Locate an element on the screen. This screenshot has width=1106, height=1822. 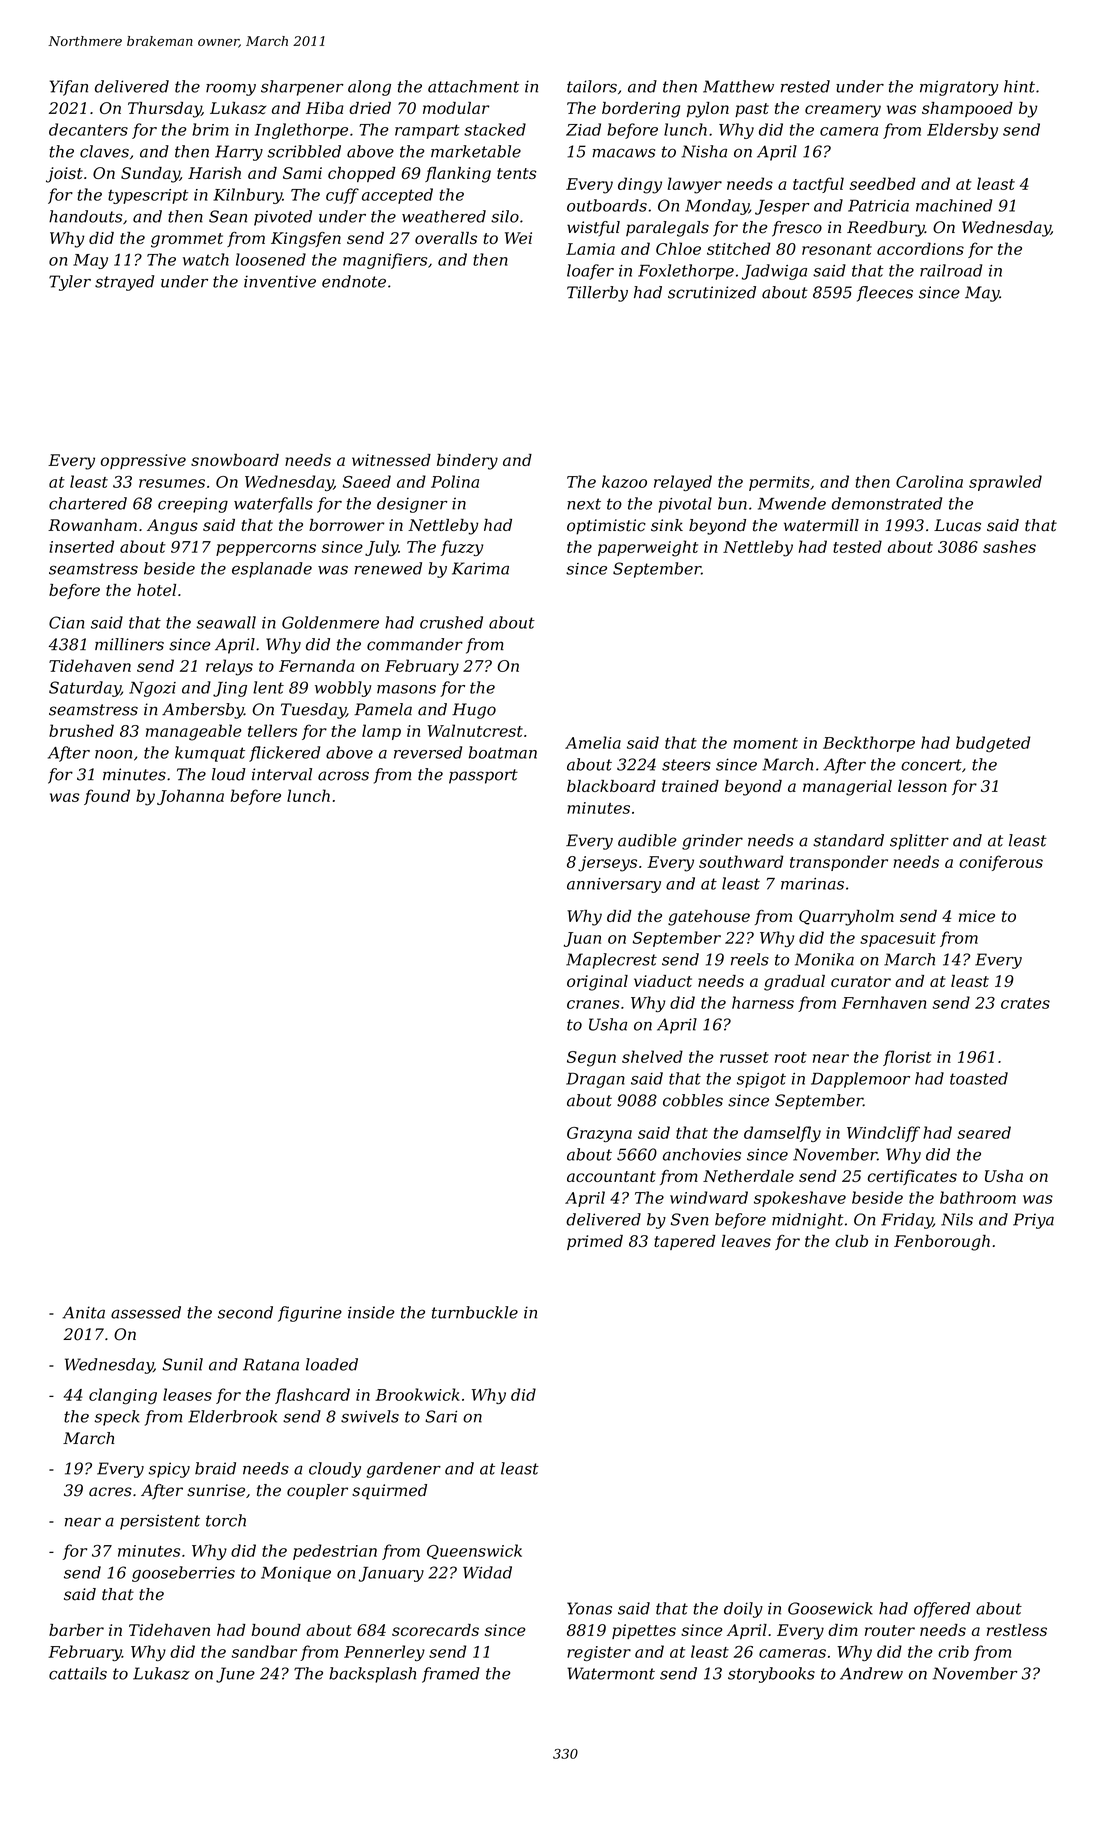
Grazyna is located at coordinates (599, 1134).
